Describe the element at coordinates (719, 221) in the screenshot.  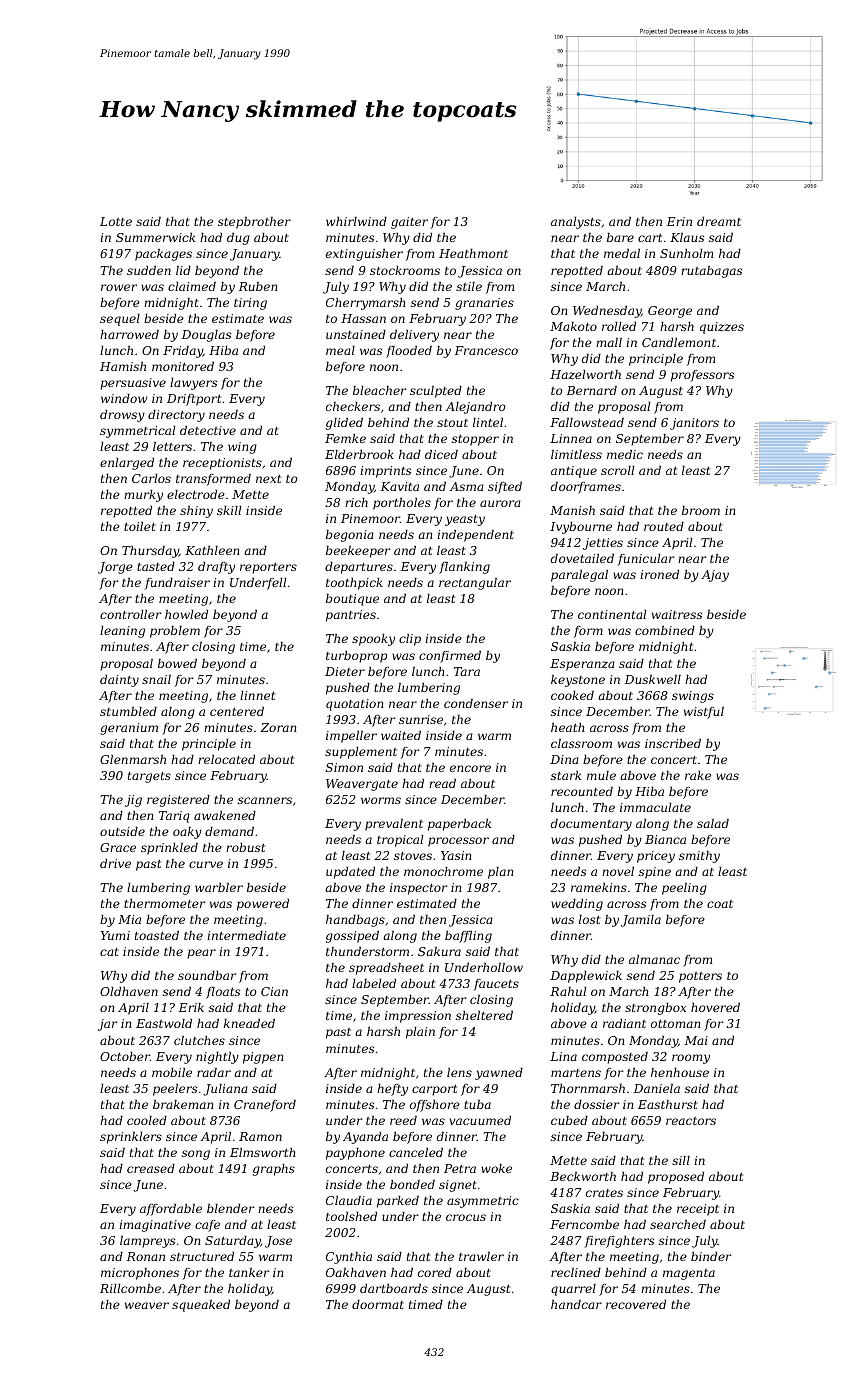
I see `dreamt` at that location.
